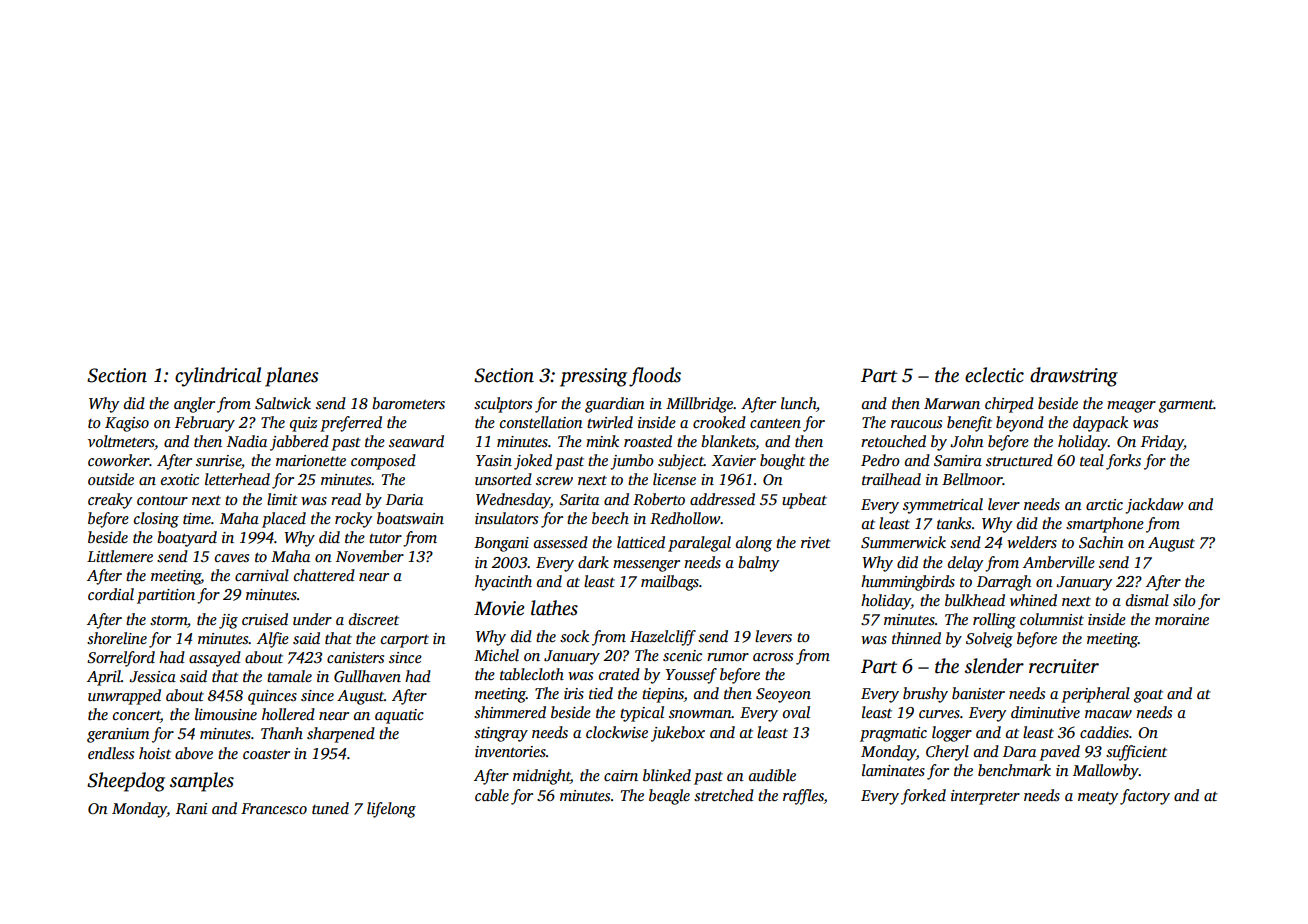 This document has width=1308, height=924. Describe the element at coordinates (1052, 619) in the document. I see `columnist` at that location.
